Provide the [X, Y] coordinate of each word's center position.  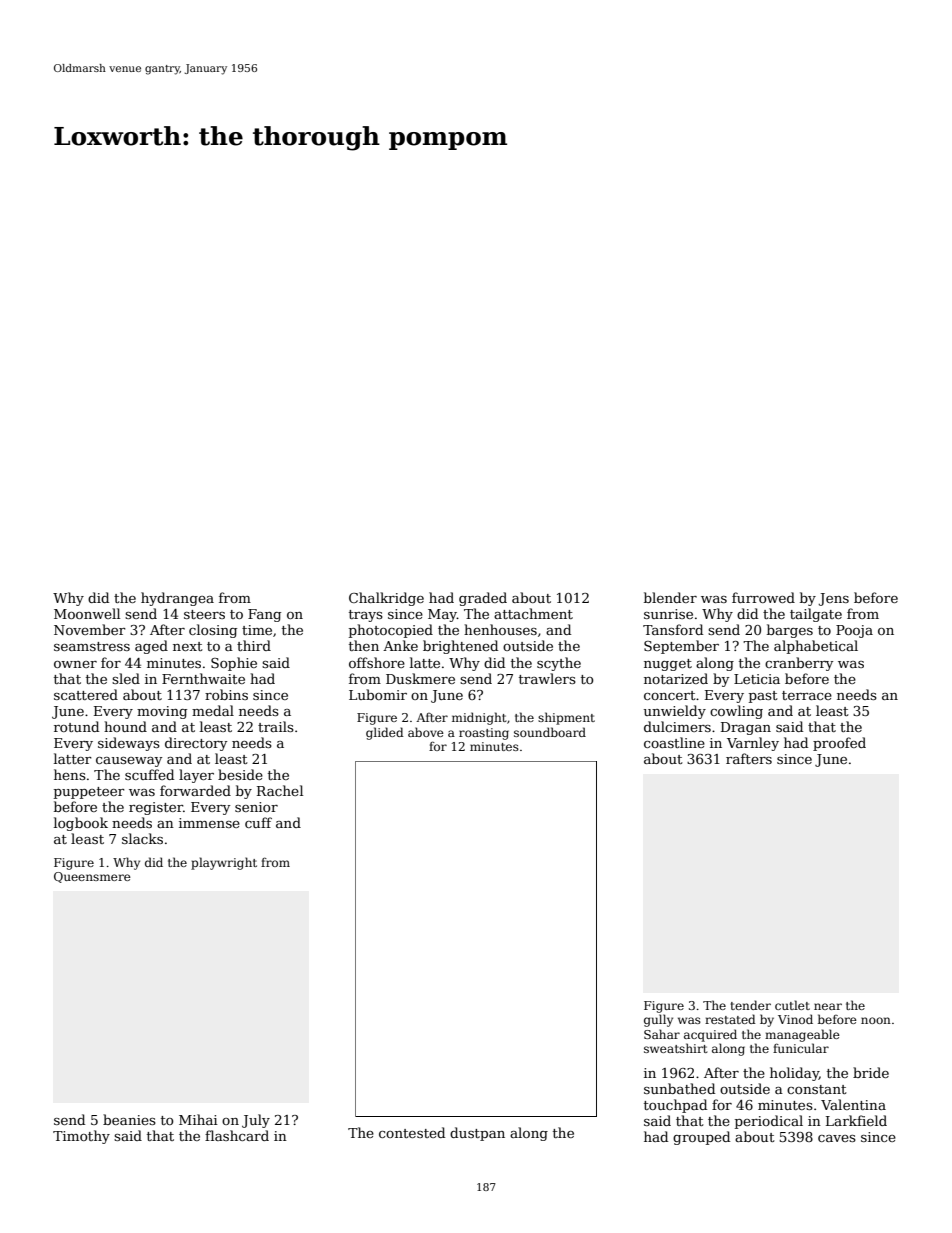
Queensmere [92, 877]
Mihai [198, 1119]
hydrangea [177, 599]
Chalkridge [386, 599]
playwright [224, 863]
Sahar [662, 1034]
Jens [834, 599]
